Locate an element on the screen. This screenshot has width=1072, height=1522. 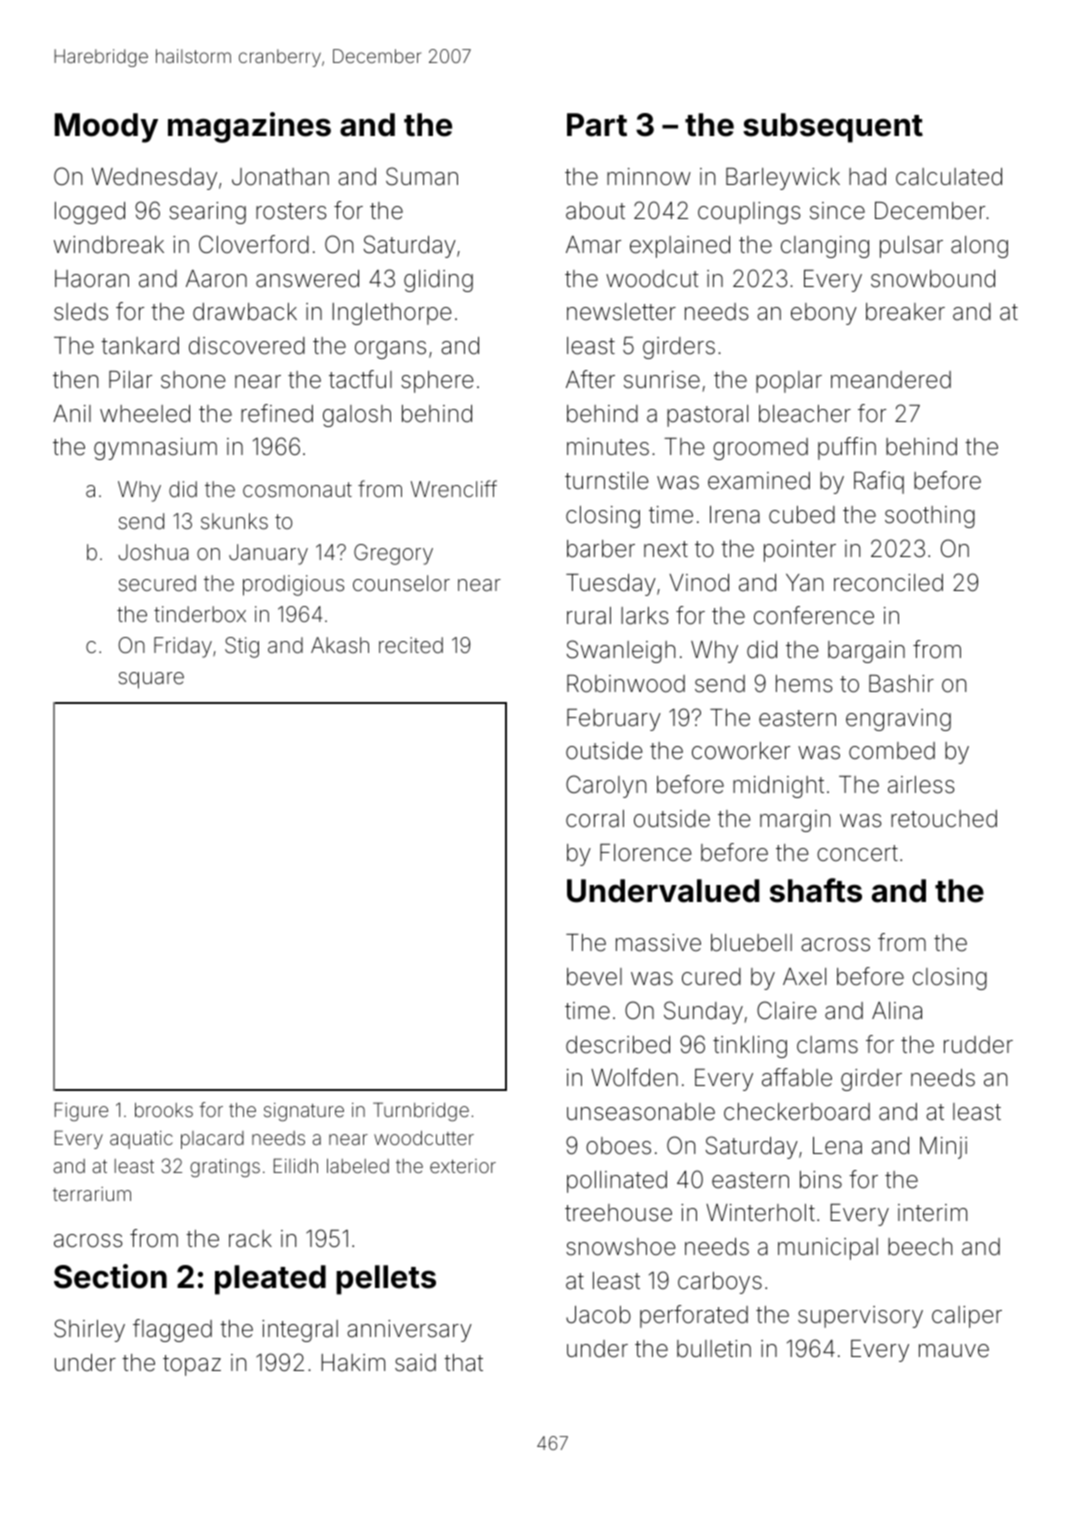
meandered is located at coordinates (891, 380).
